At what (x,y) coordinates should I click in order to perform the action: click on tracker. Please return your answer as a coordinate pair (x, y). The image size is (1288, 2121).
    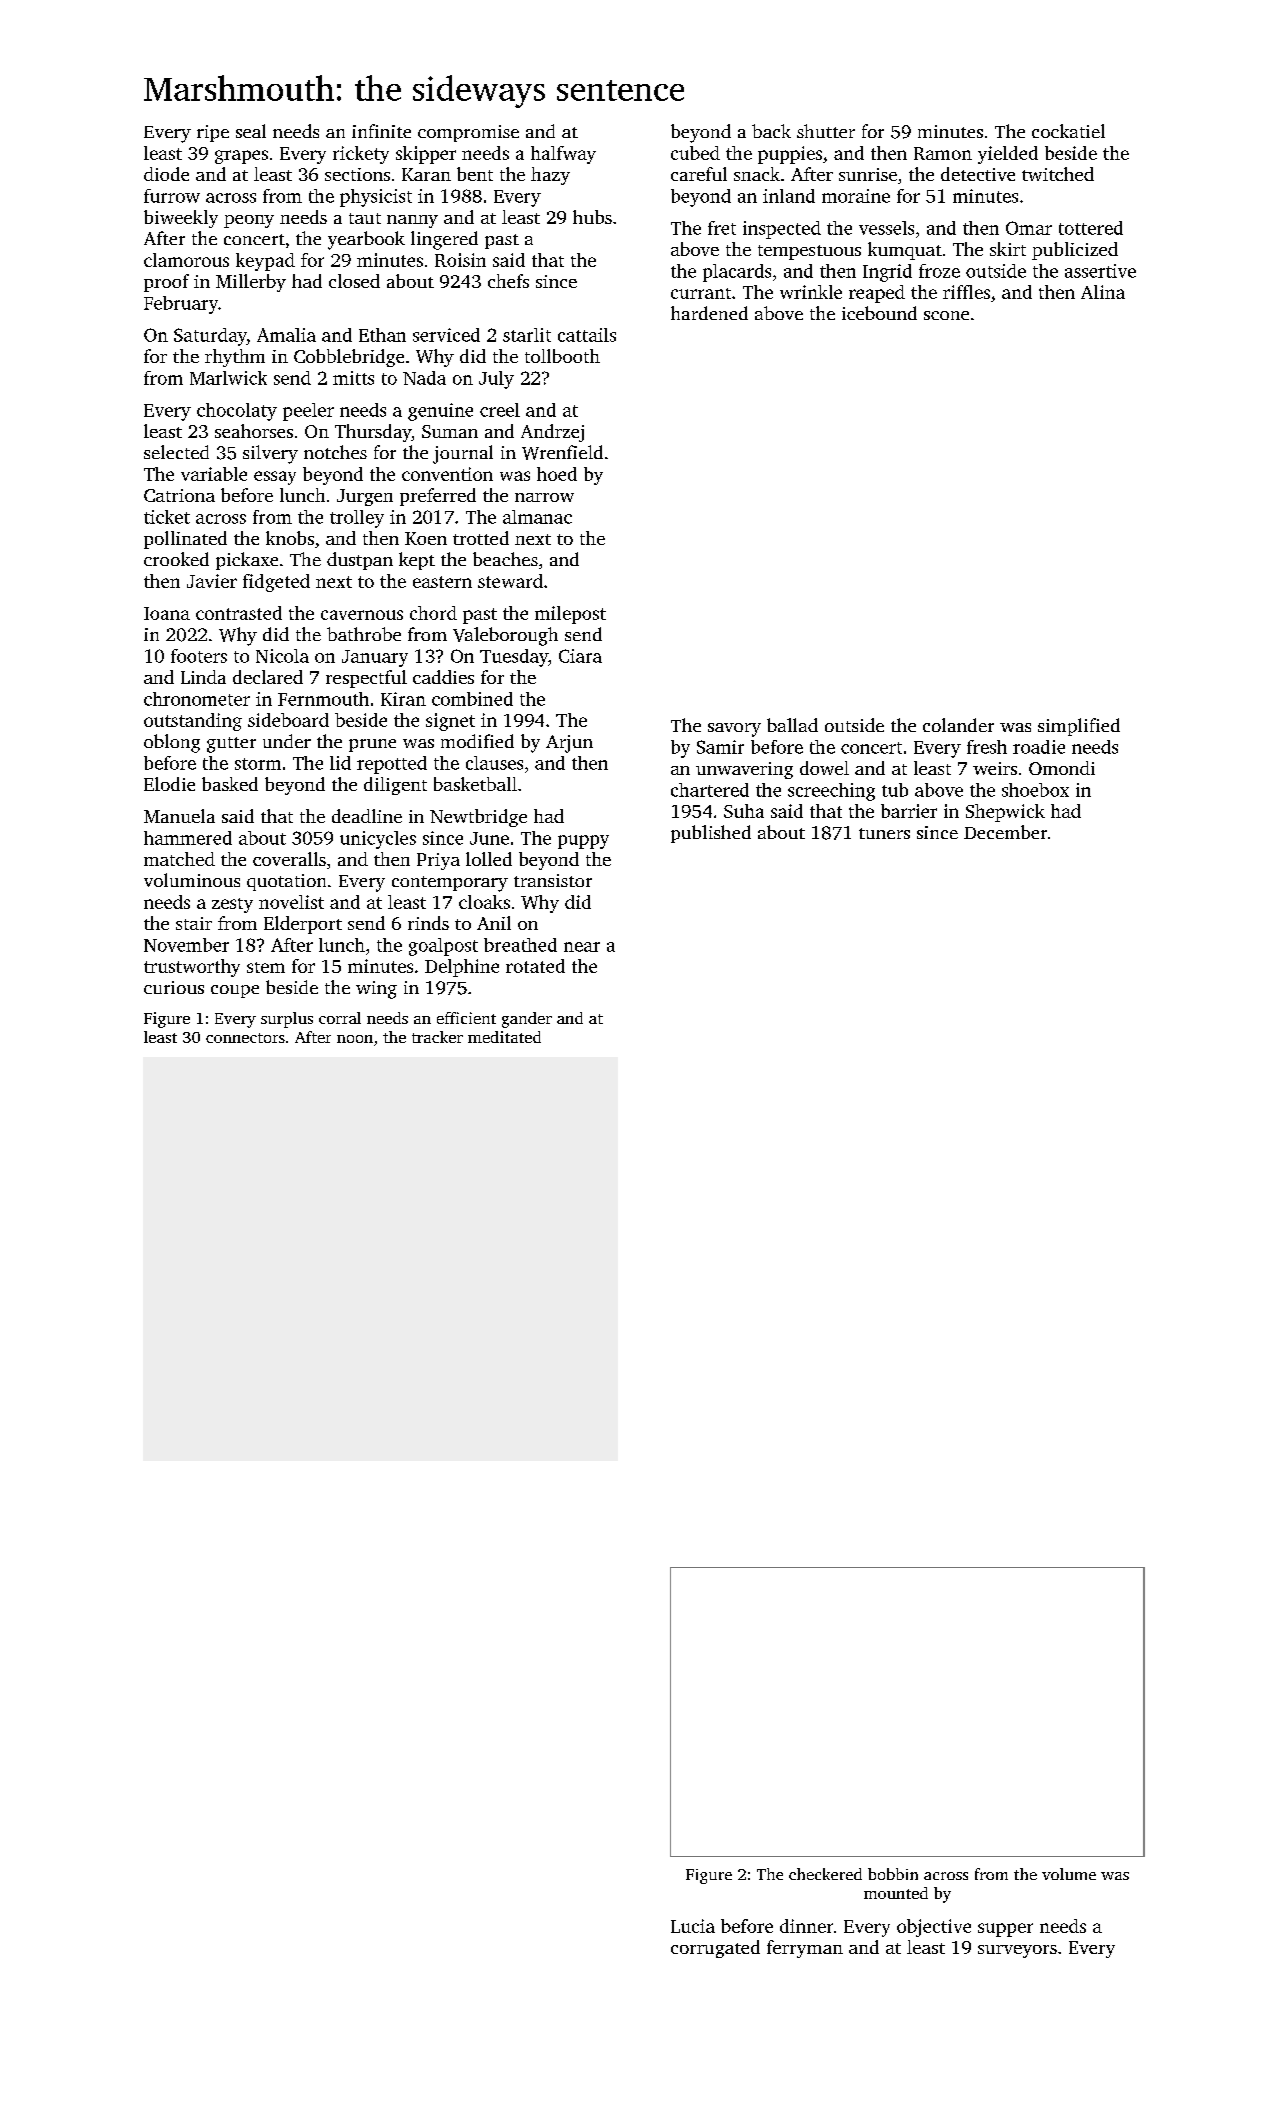
    Looking at the image, I should click on (437, 1037).
